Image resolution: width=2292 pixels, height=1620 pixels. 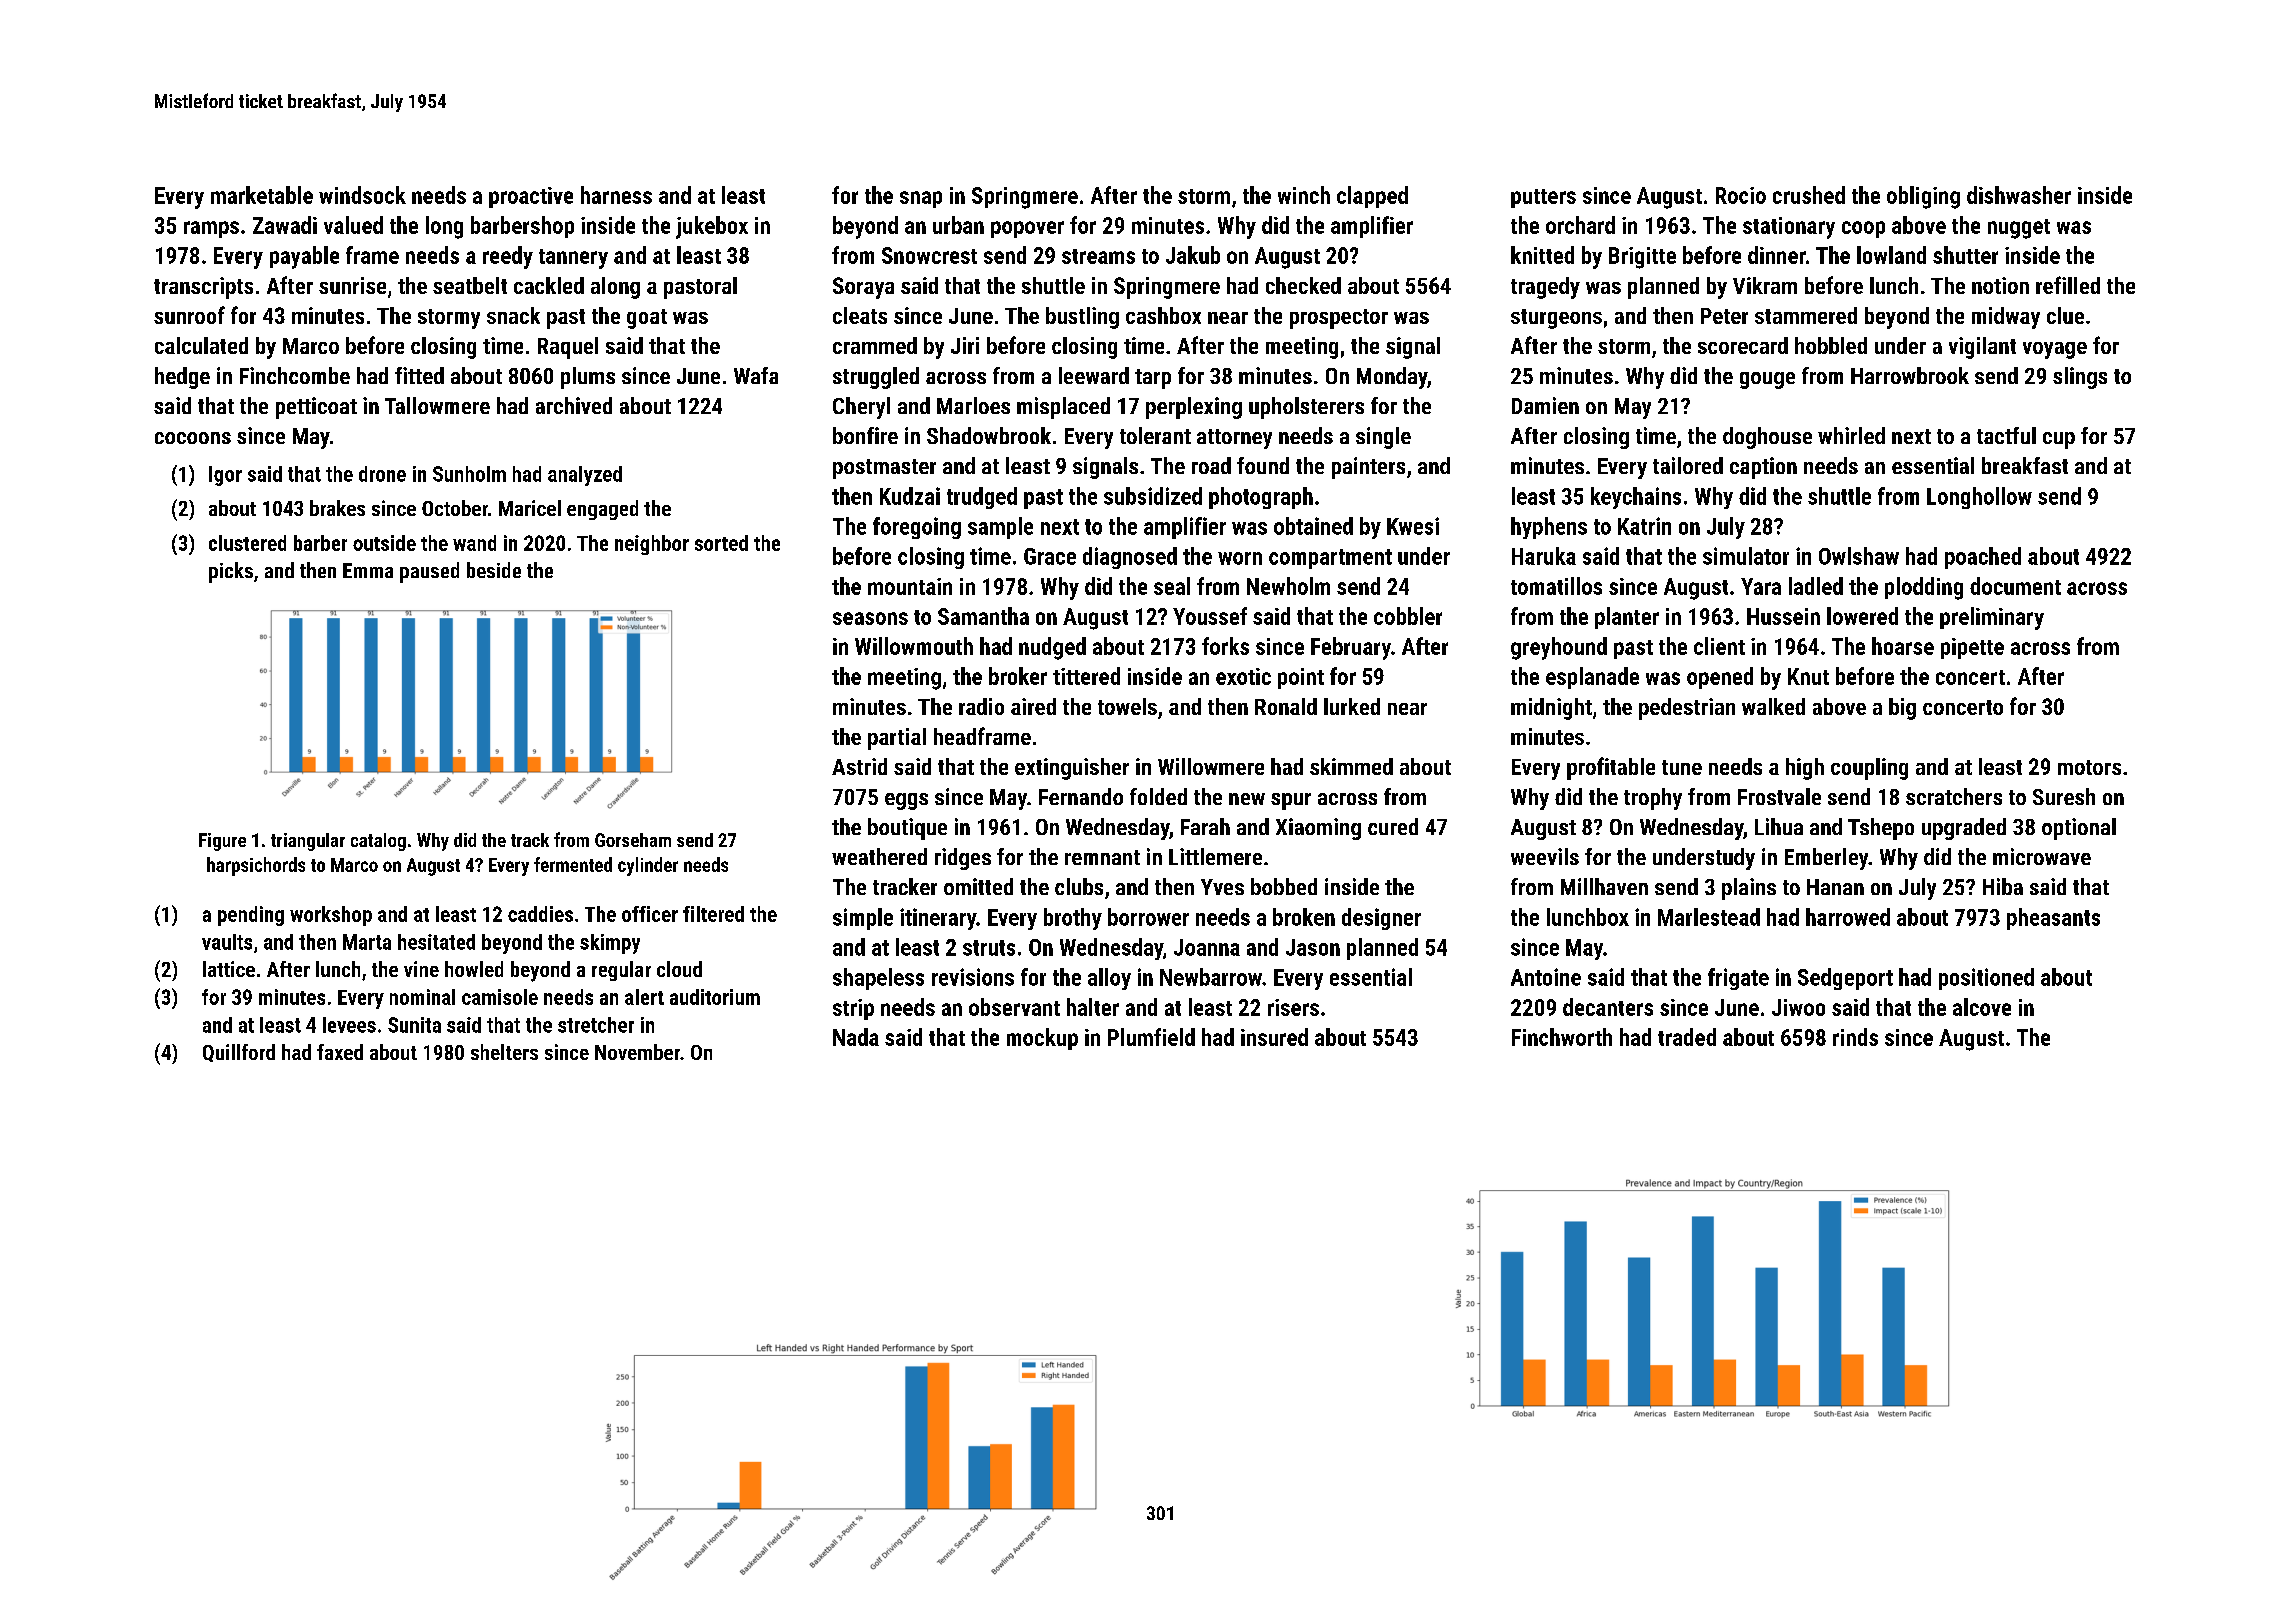 I want to click on Marlestead, so click(x=1709, y=917).
